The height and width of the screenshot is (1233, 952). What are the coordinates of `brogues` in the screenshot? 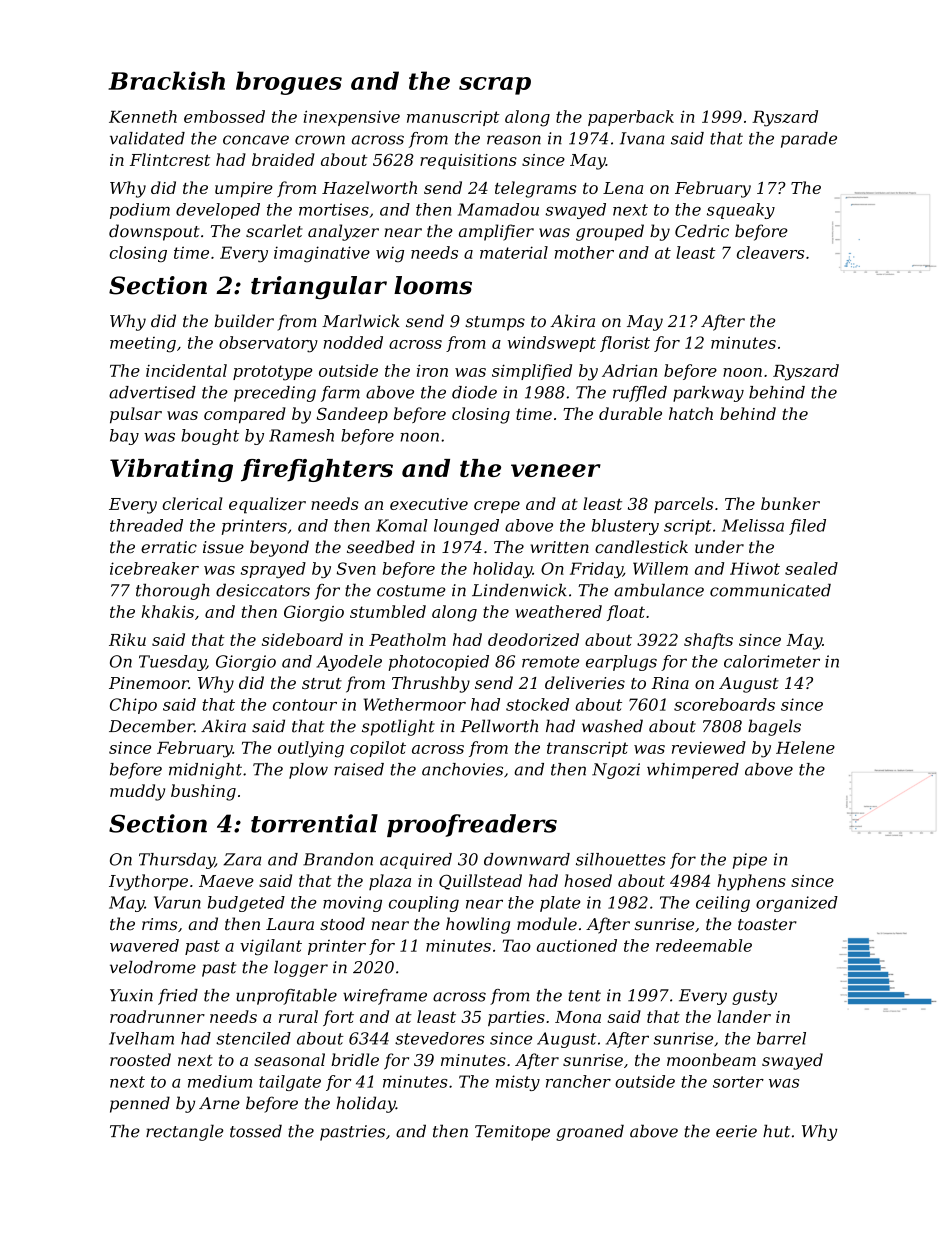 It's located at (289, 83).
